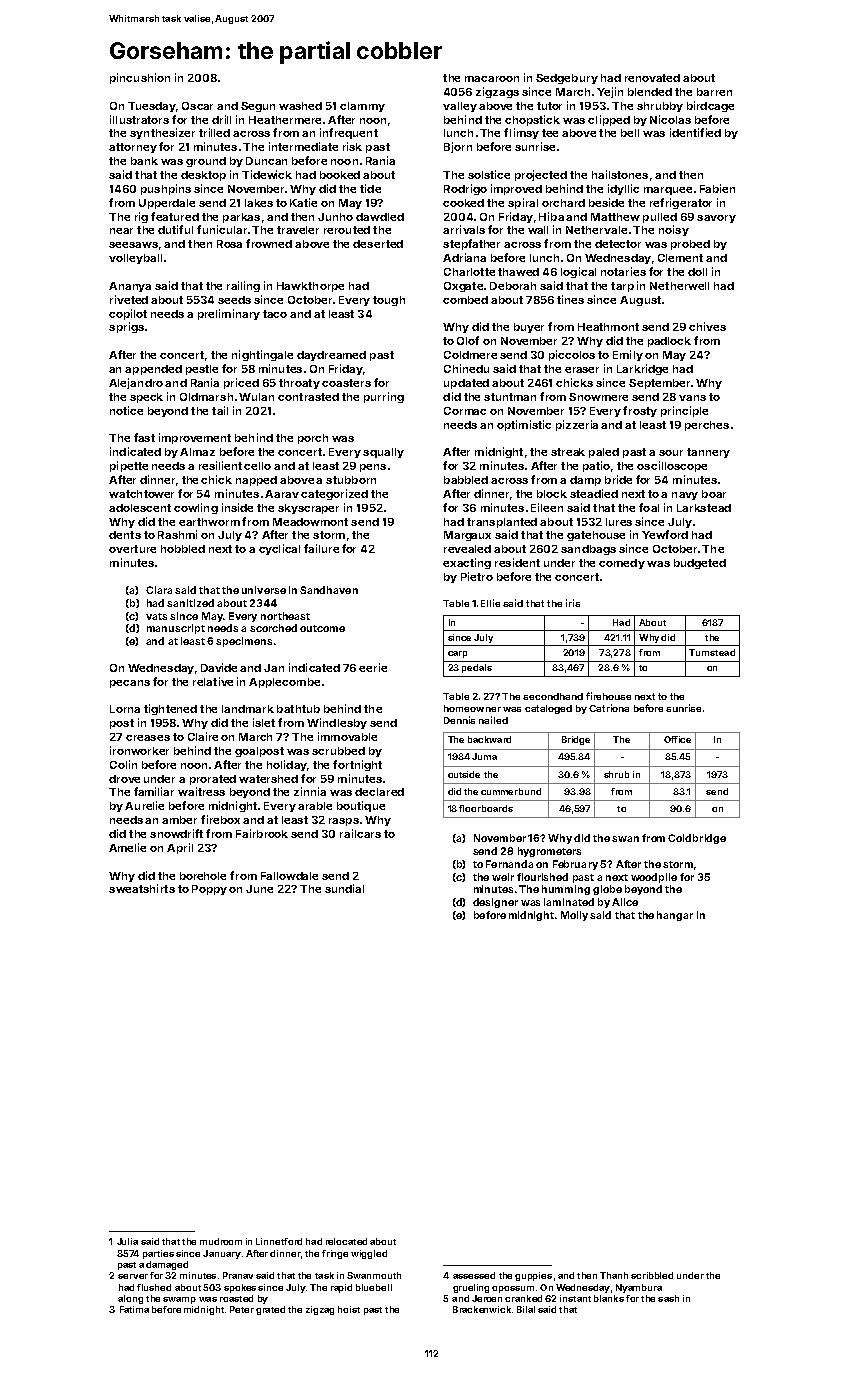 This screenshot has height=1400, width=849. Describe the element at coordinates (609, 1298) in the screenshot. I see `blanks` at that location.
